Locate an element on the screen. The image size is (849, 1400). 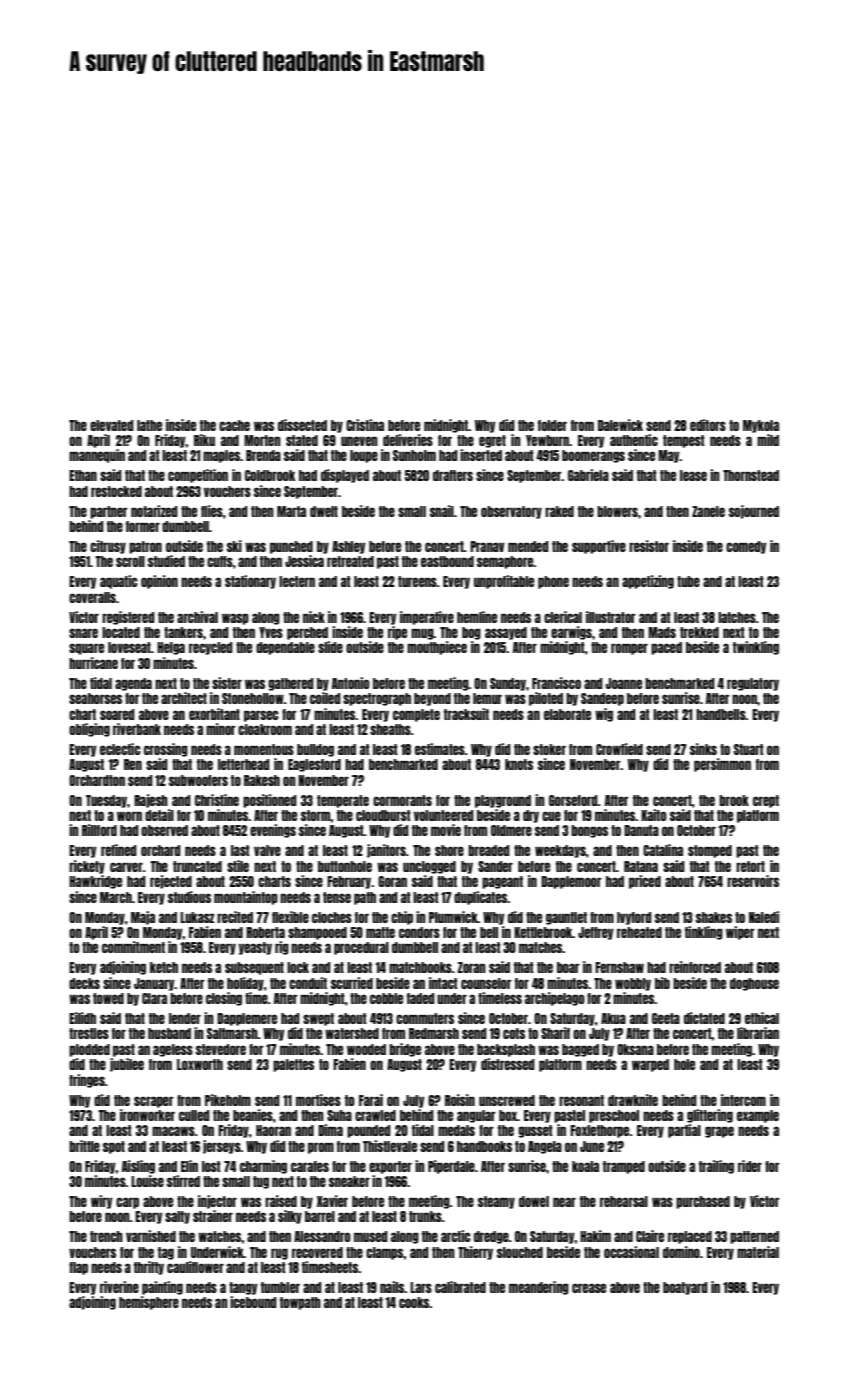
icebound is located at coordinates (253, 1302).
